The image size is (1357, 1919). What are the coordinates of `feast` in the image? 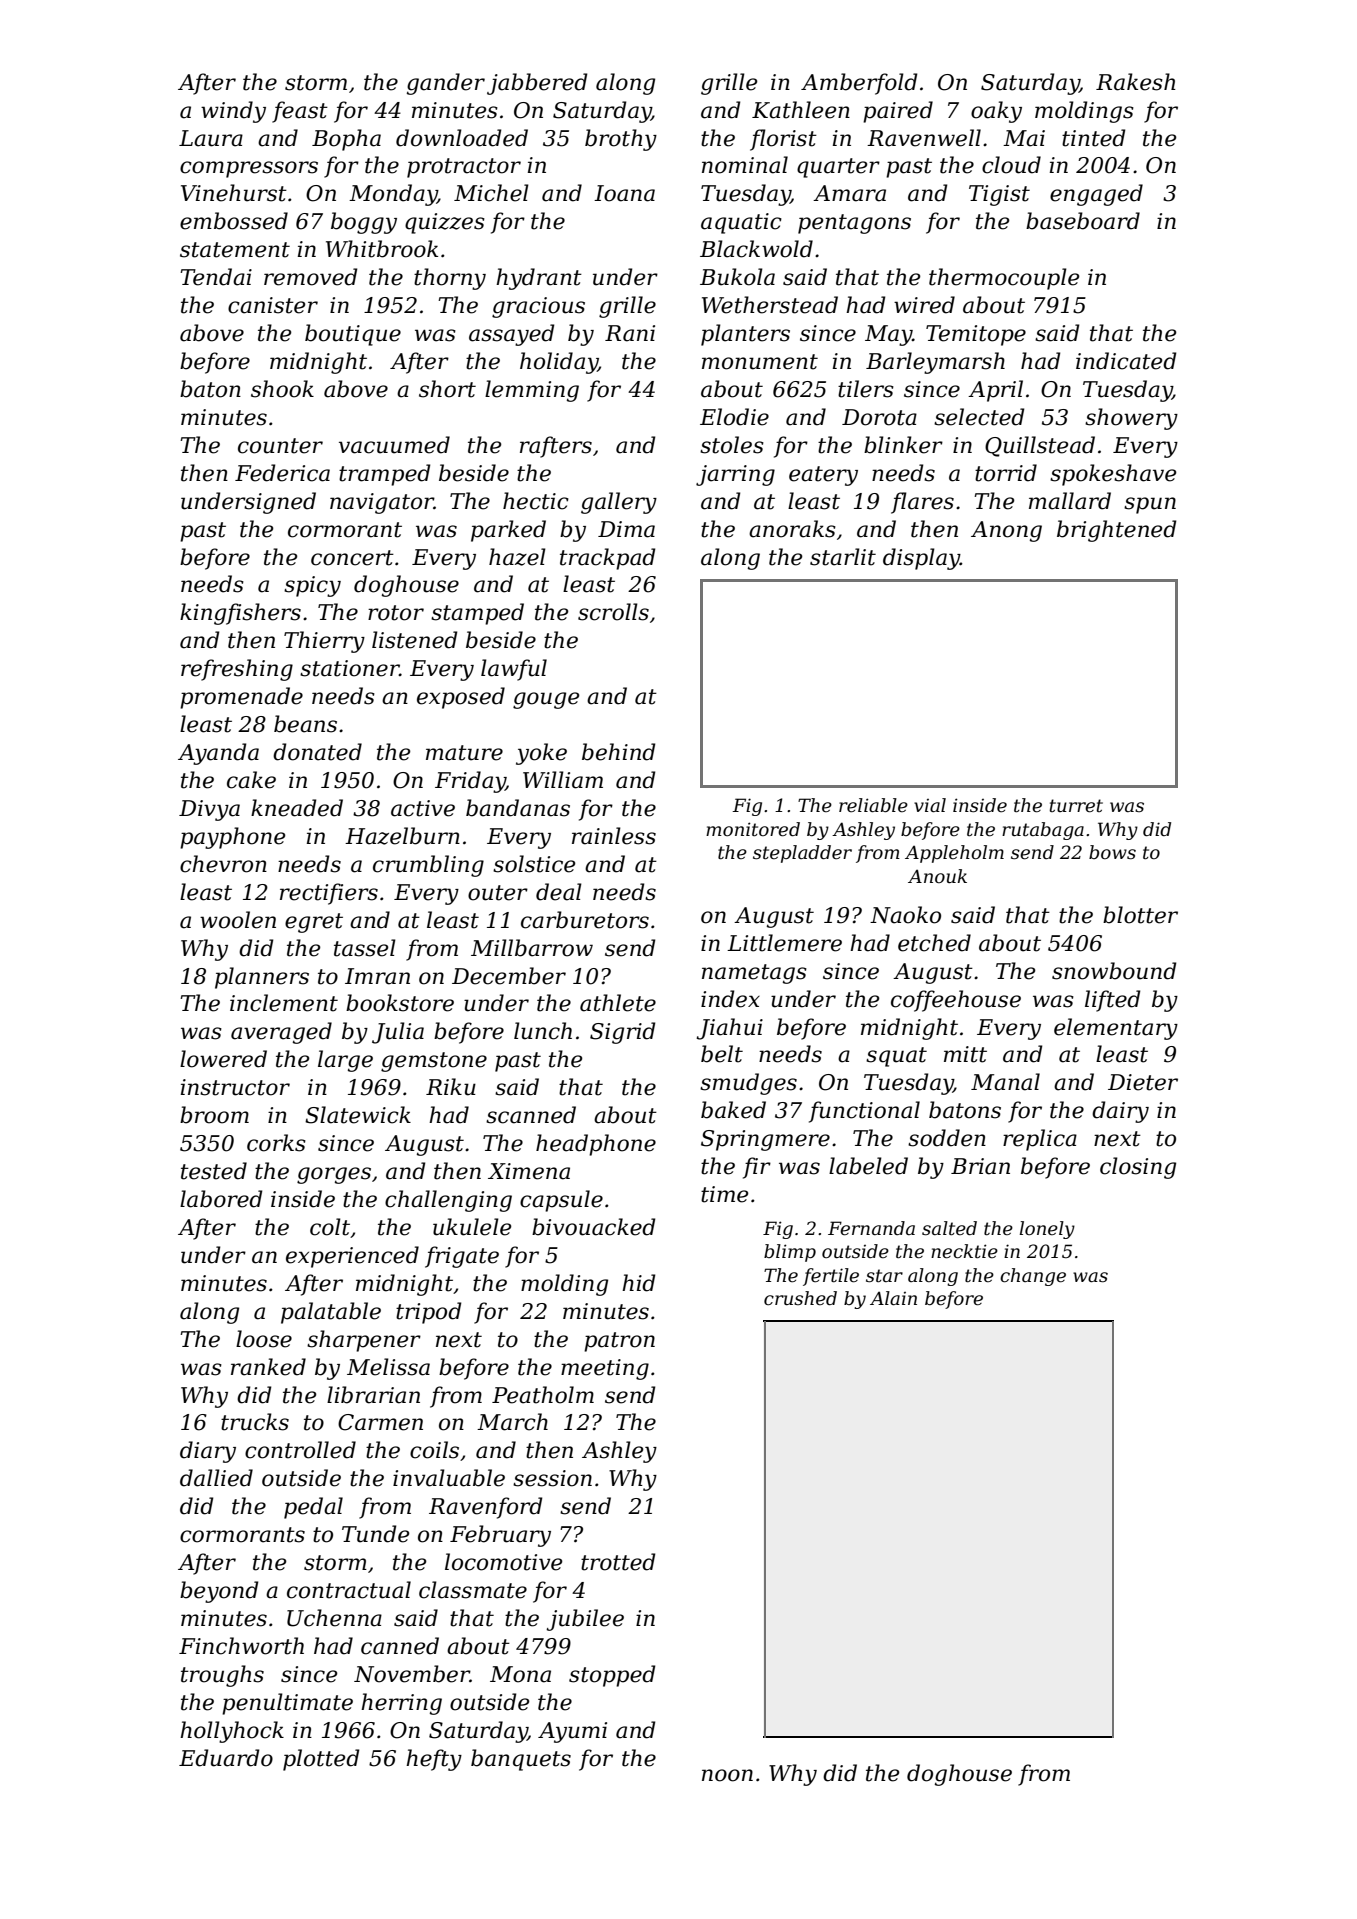 It's located at (300, 112).
